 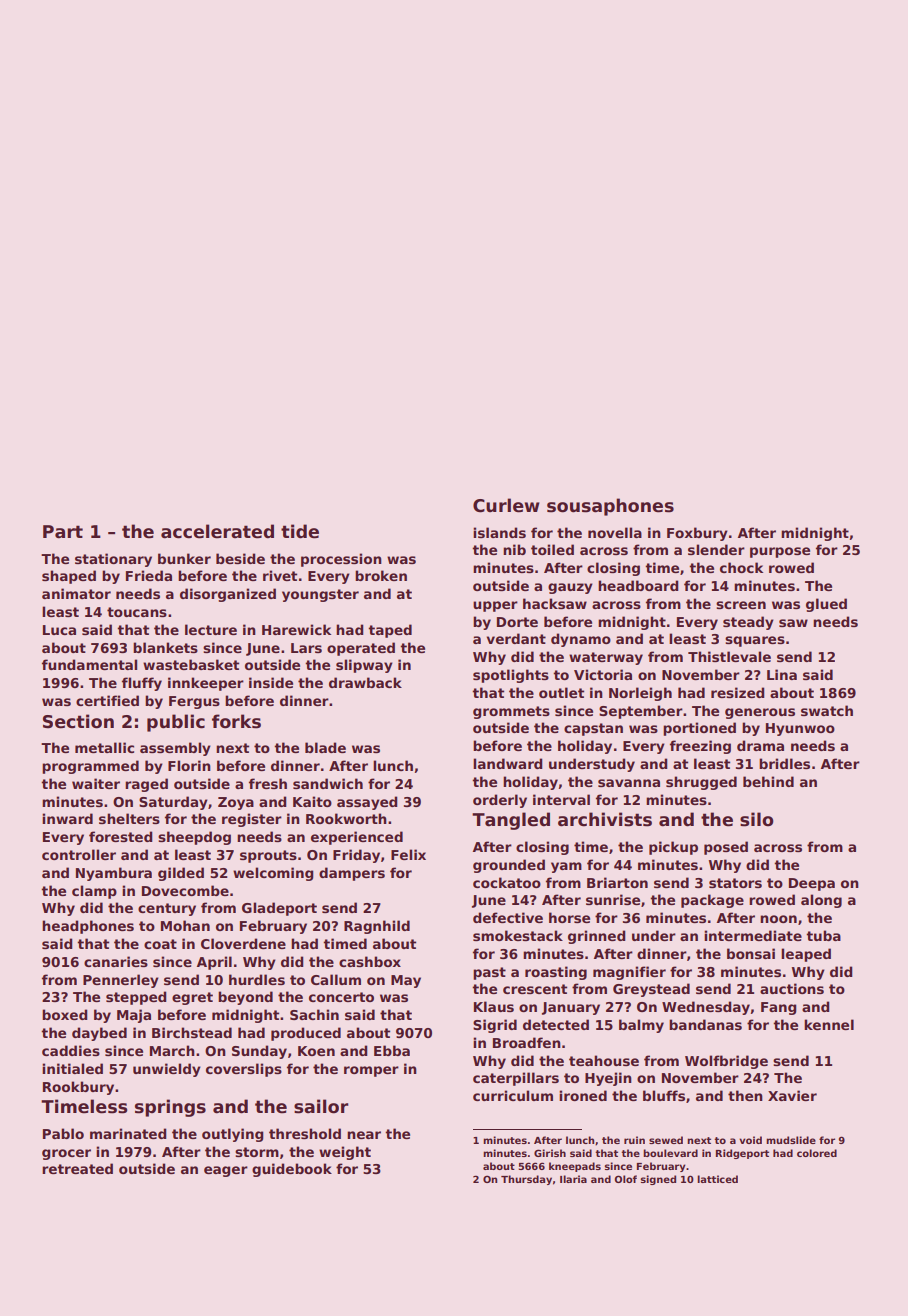 What do you see at coordinates (217, 531) in the page?
I see `accelerated` at bounding box center [217, 531].
